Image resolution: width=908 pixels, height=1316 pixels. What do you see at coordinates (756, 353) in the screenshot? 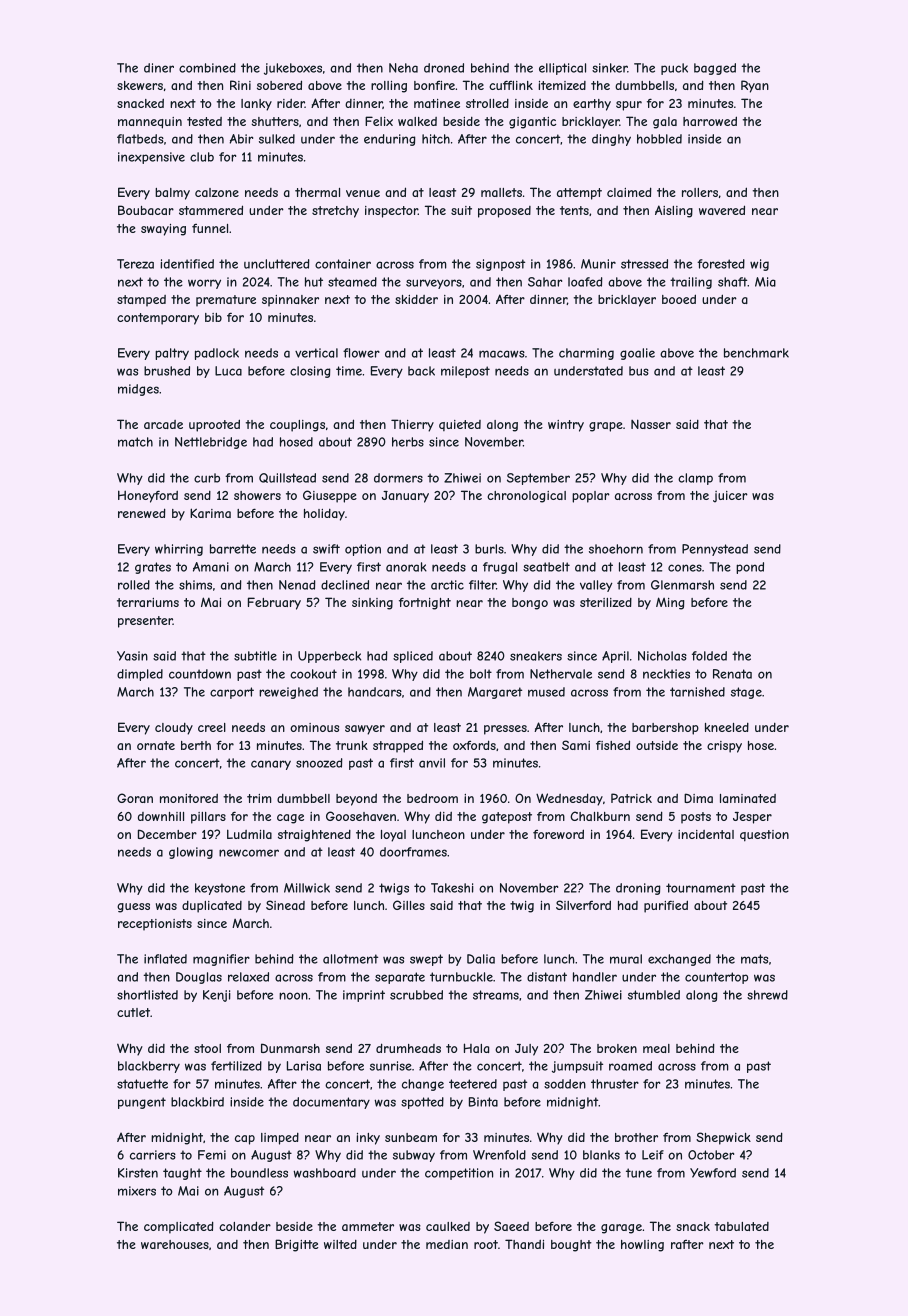
I see `benchmark` at bounding box center [756, 353].
